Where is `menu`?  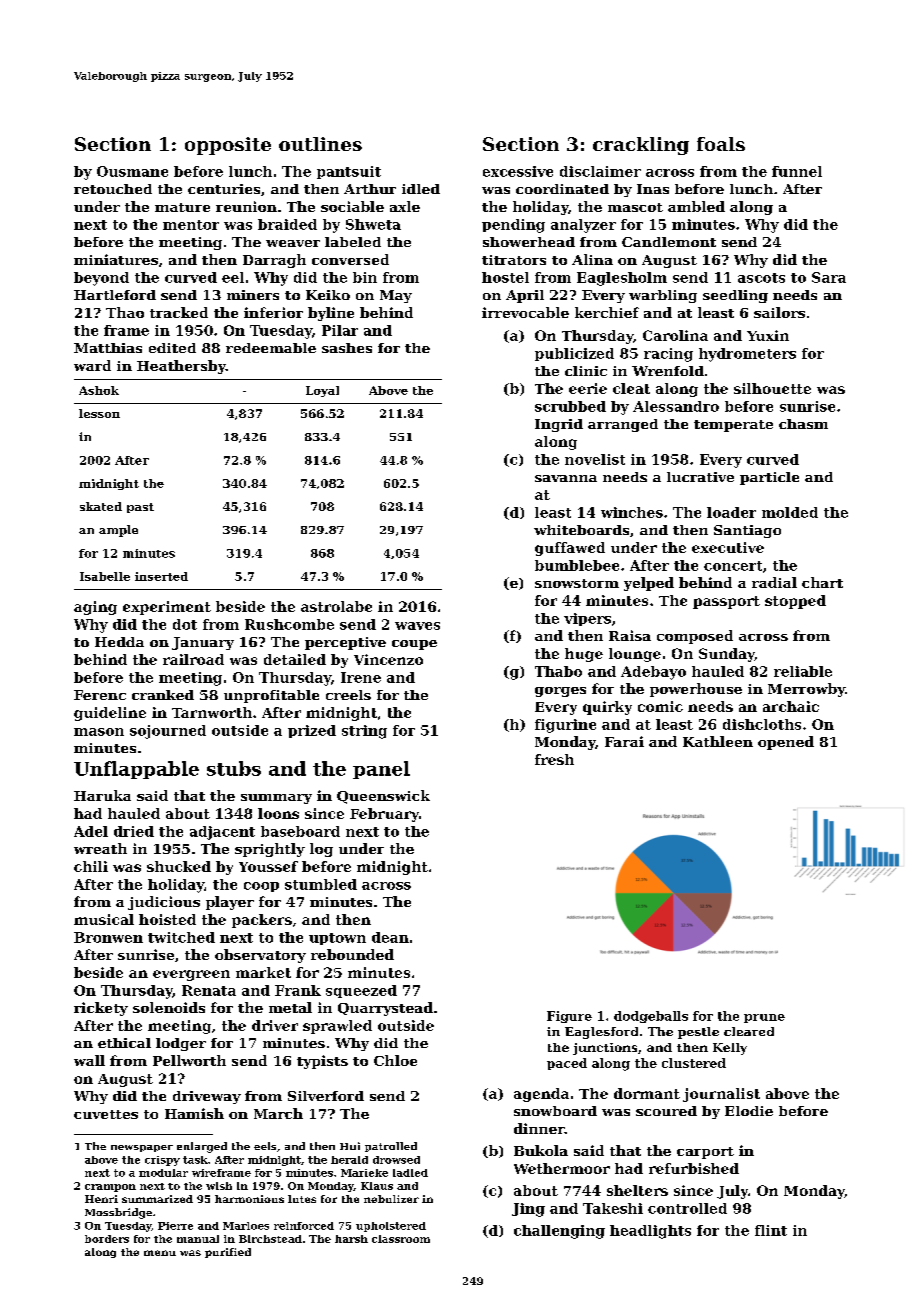
menu is located at coordinates (160, 1253).
